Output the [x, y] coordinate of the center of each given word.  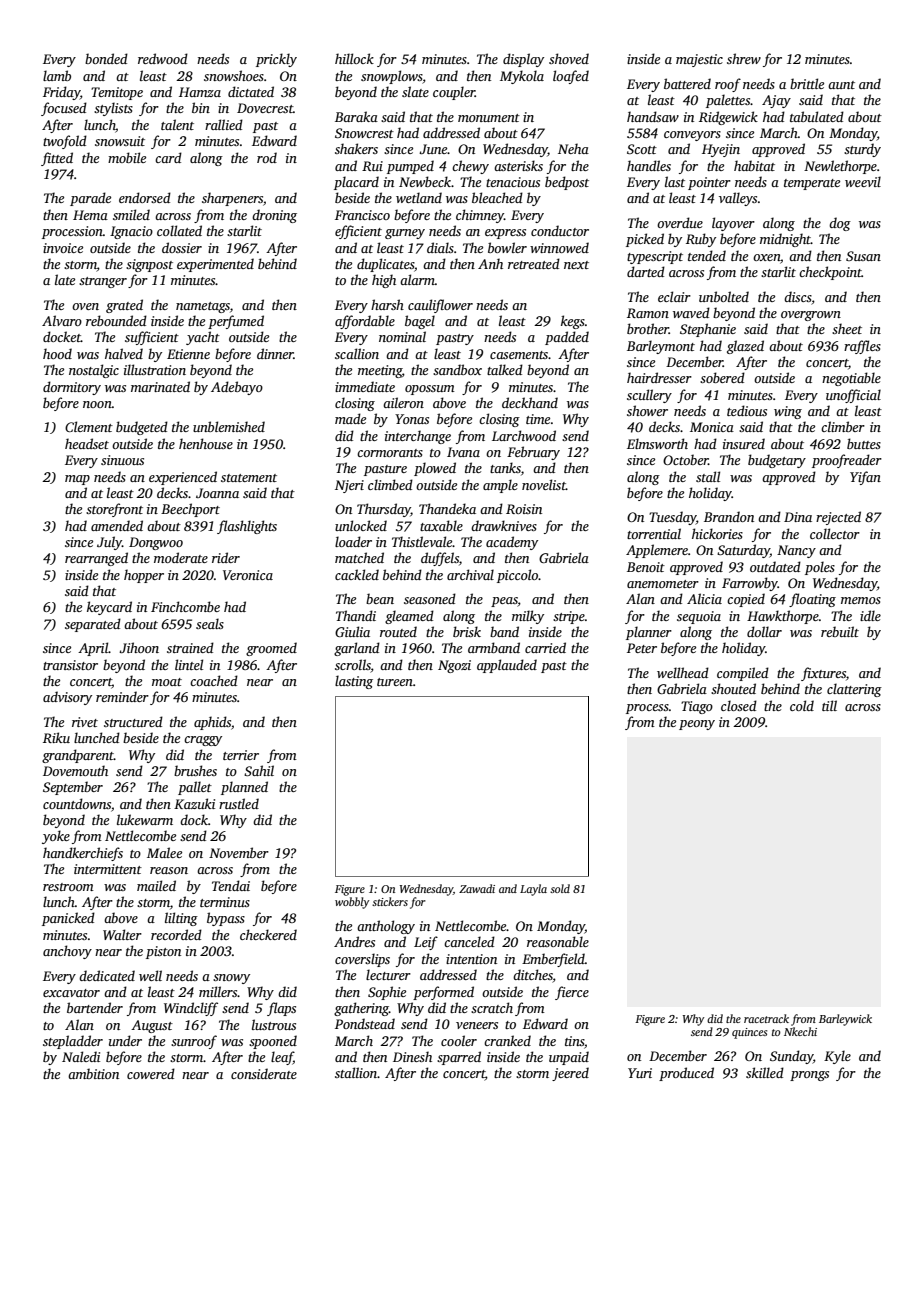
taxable [441, 525]
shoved [569, 58]
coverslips [362, 960]
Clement [89, 426]
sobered [722, 377]
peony [697, 725]
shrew [744, 58]
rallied [224, 124]
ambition [93, 1073]
